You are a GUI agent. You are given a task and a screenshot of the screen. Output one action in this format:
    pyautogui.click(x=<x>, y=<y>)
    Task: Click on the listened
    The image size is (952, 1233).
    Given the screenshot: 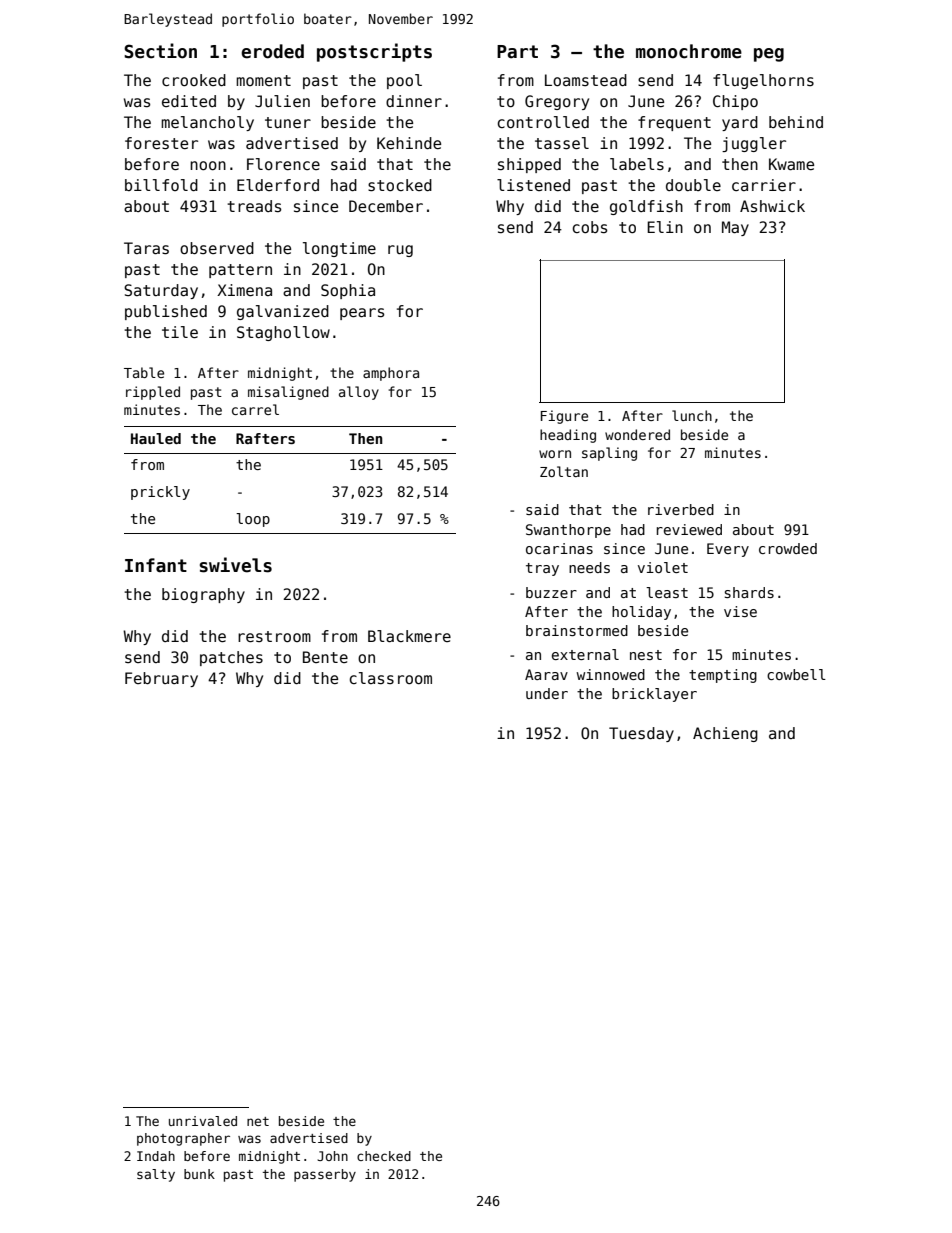 What is the action you would take?
    pyautogui.click(x=533, y=185)
